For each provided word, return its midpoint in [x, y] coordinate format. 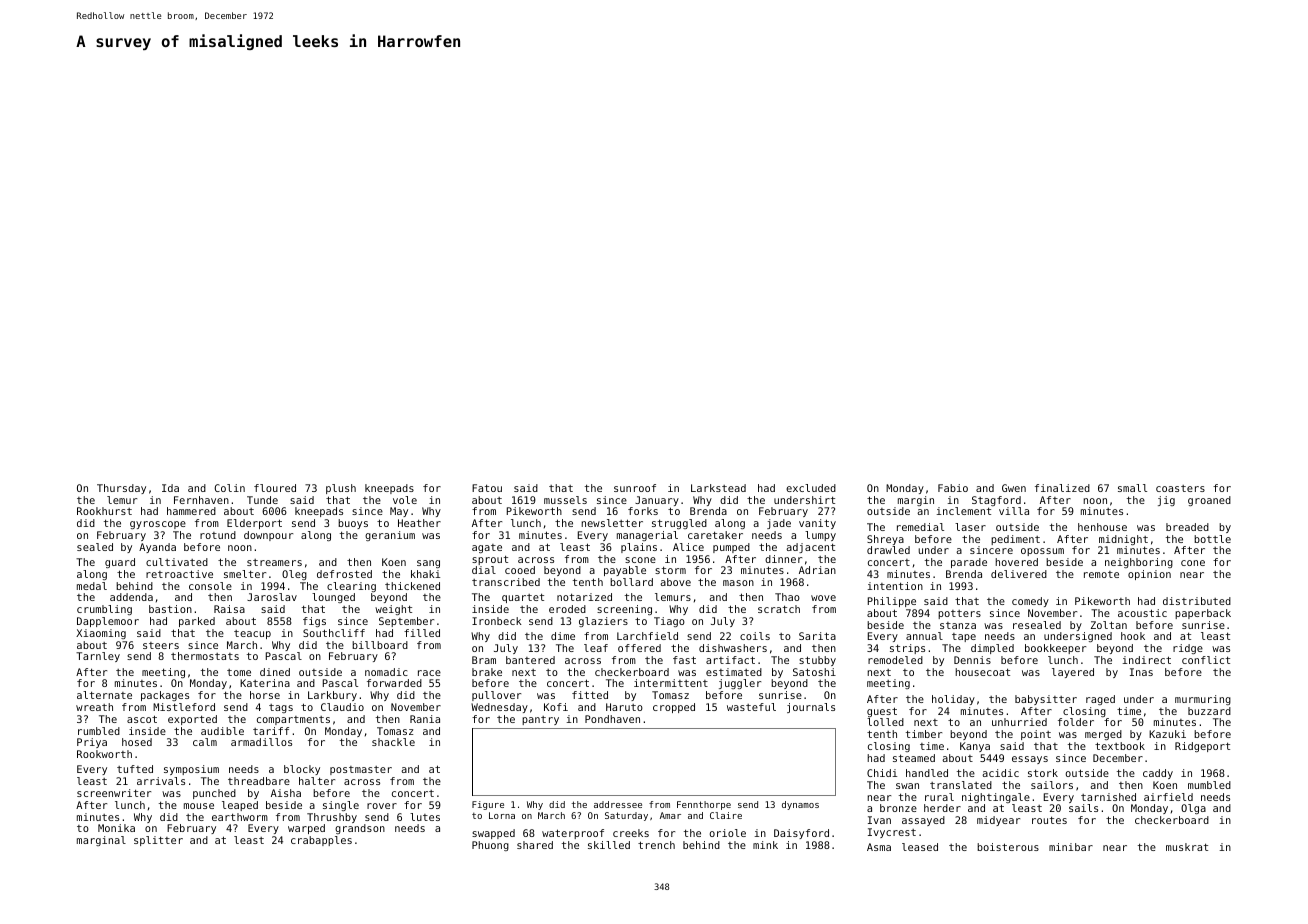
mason [738, 583]
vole [405, 500]
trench [656, 845]
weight [393, 610]
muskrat [1187, 847]
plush [341, 489]
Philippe [892, 602]
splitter [158, 841]
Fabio [953, 488]
